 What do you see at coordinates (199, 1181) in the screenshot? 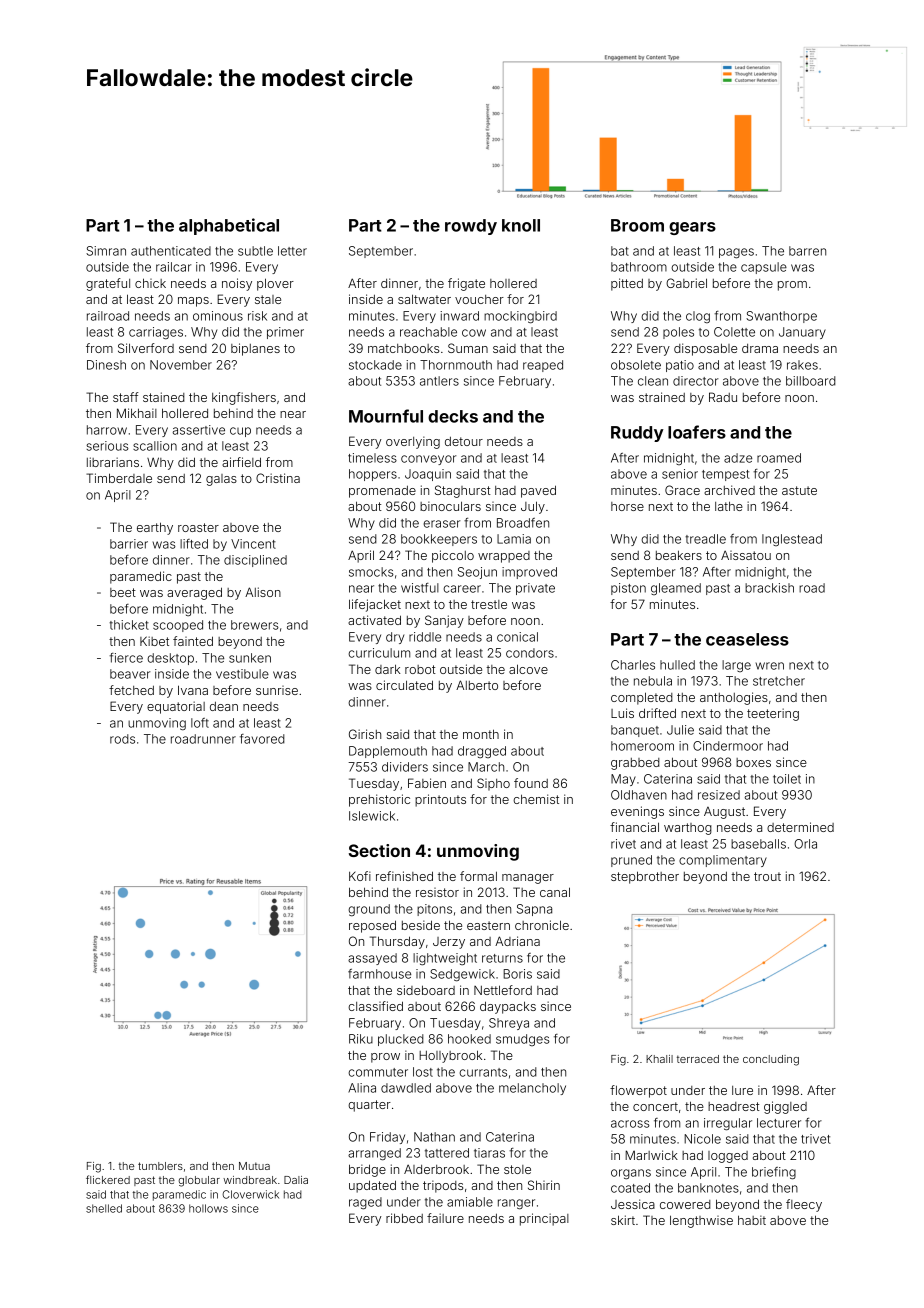
I see `globular` at bounding box center [199, 1181].
